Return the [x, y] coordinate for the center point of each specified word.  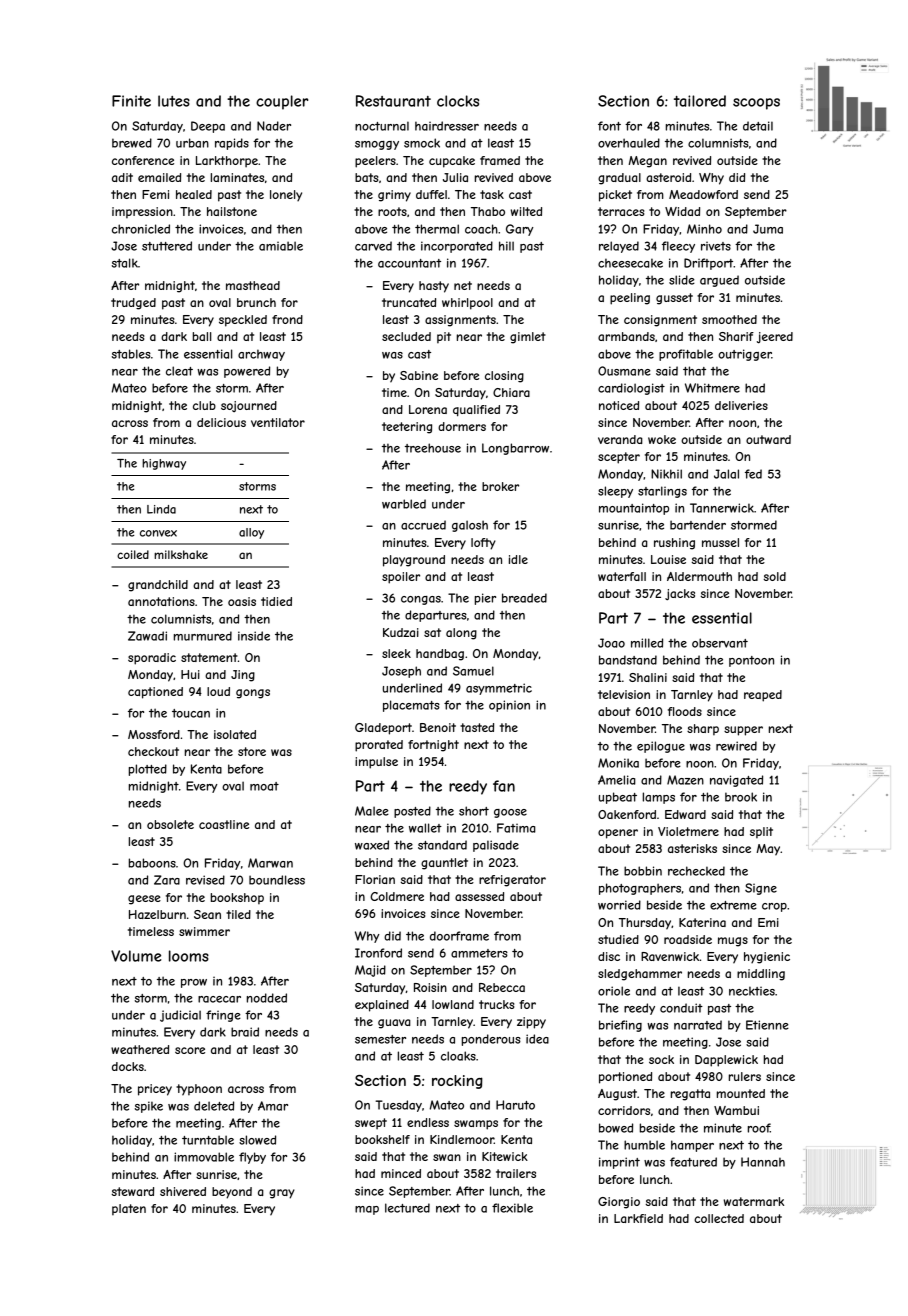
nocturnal [382, 126]
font [609, 126]
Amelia [617, 780]
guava [394, 1024]
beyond [232, 1193]
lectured [407, 1208]
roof [759, 1128]
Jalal [726, 474]
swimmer [204, 931]
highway [164, 464]
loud [218, 691]
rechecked [696, 871]
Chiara [511, 392]
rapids [232, 144]
